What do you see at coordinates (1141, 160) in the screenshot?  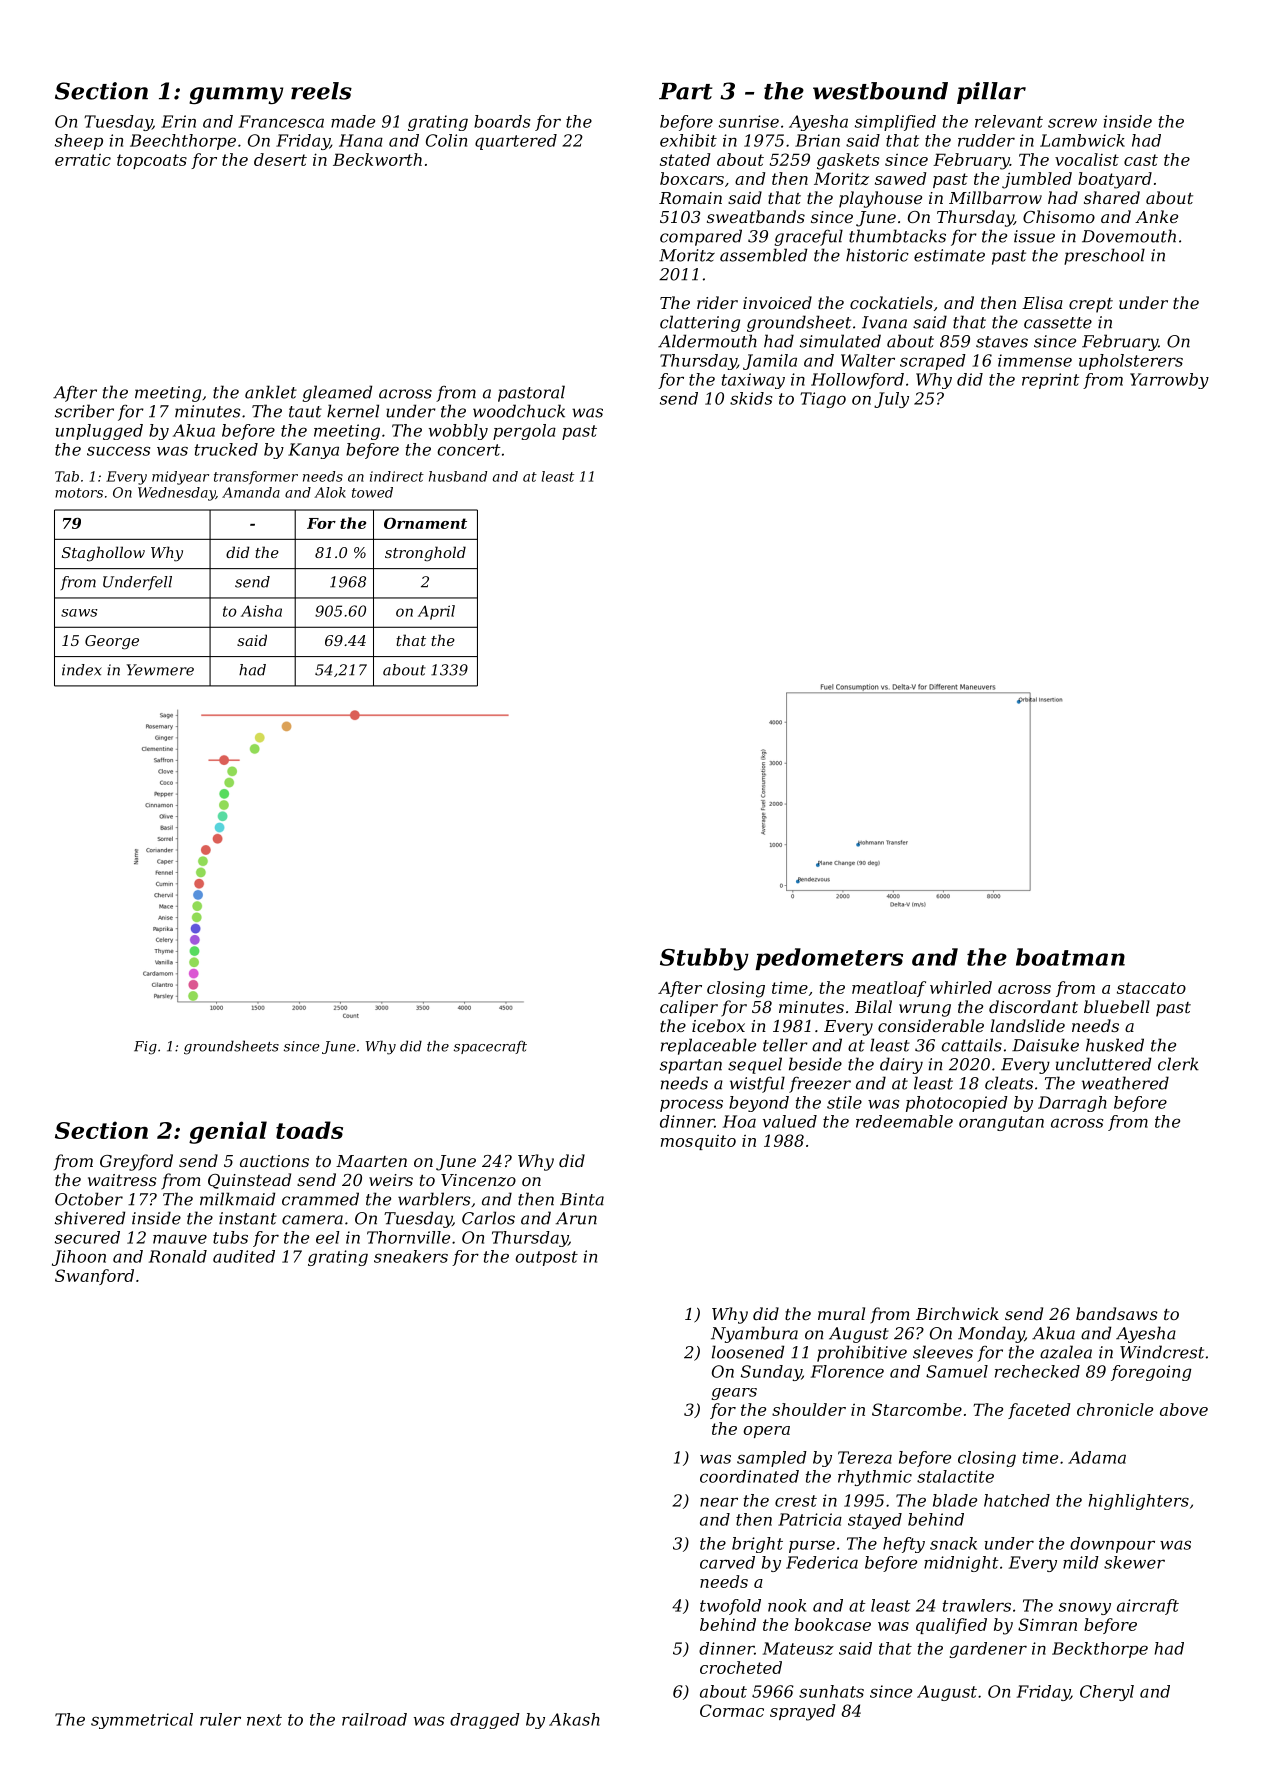 I see `cast` at bounding box center [1141, 160].
